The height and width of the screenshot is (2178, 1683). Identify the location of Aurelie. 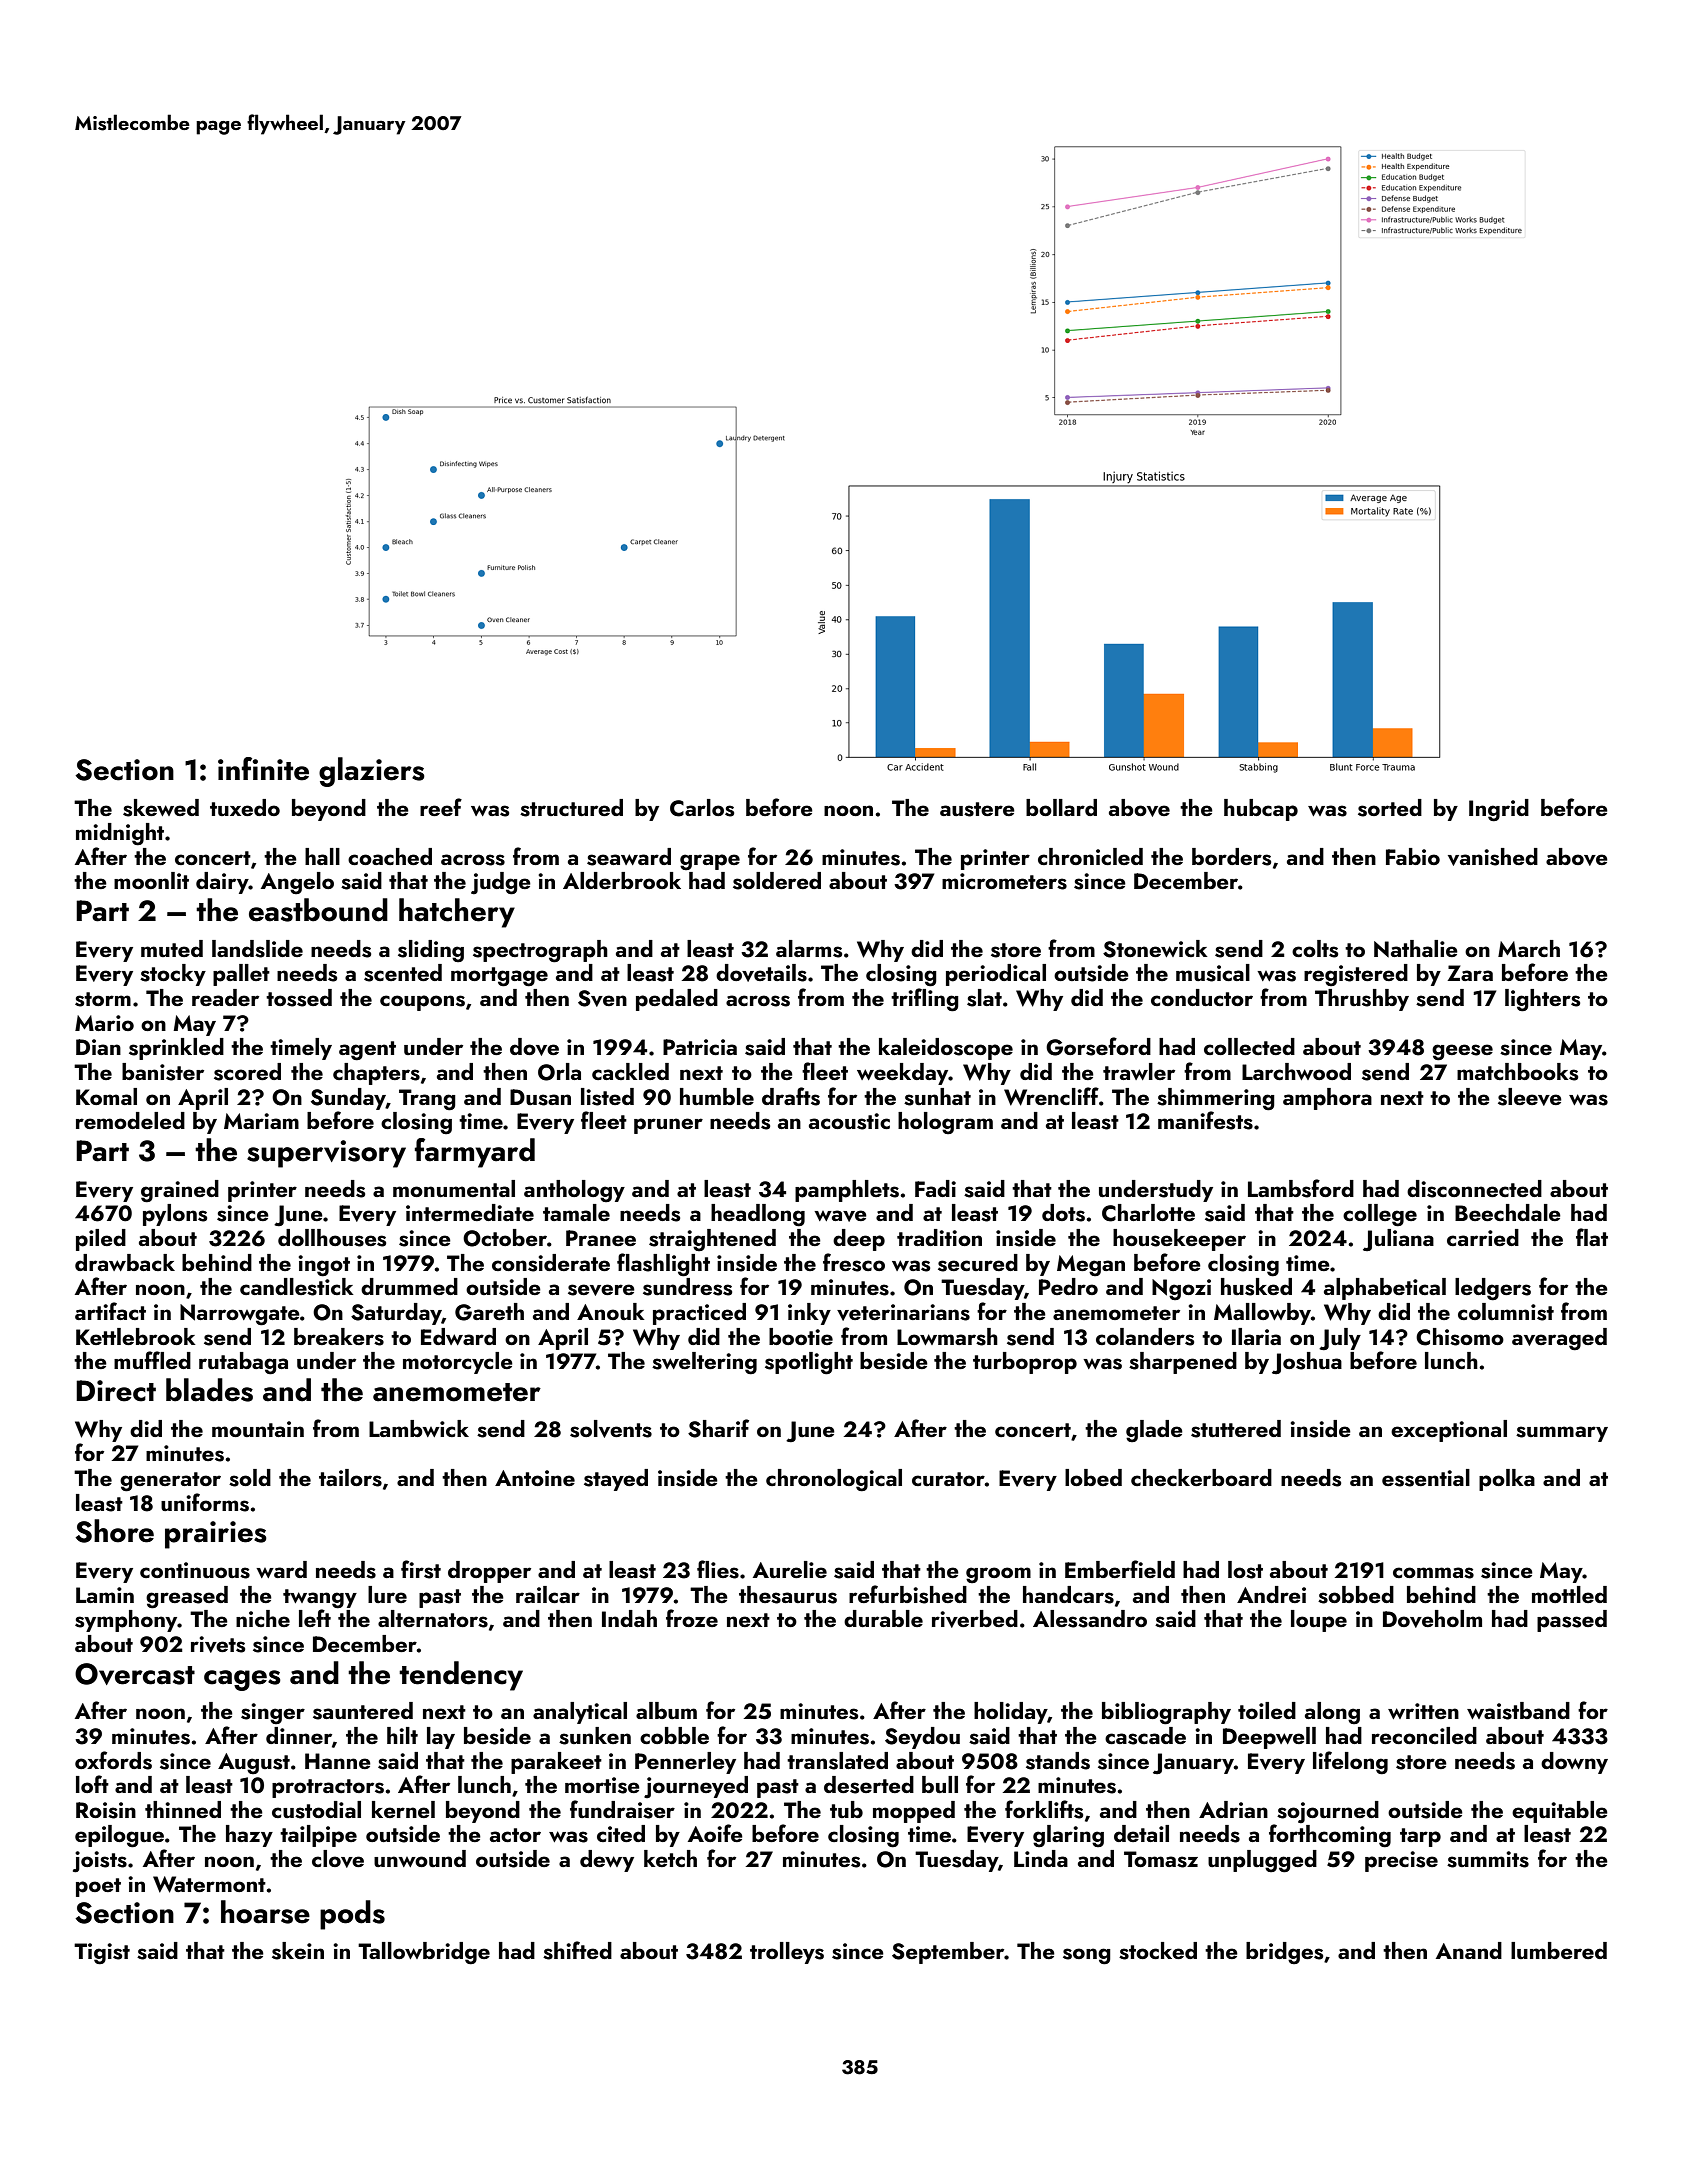
(790, 1569).
